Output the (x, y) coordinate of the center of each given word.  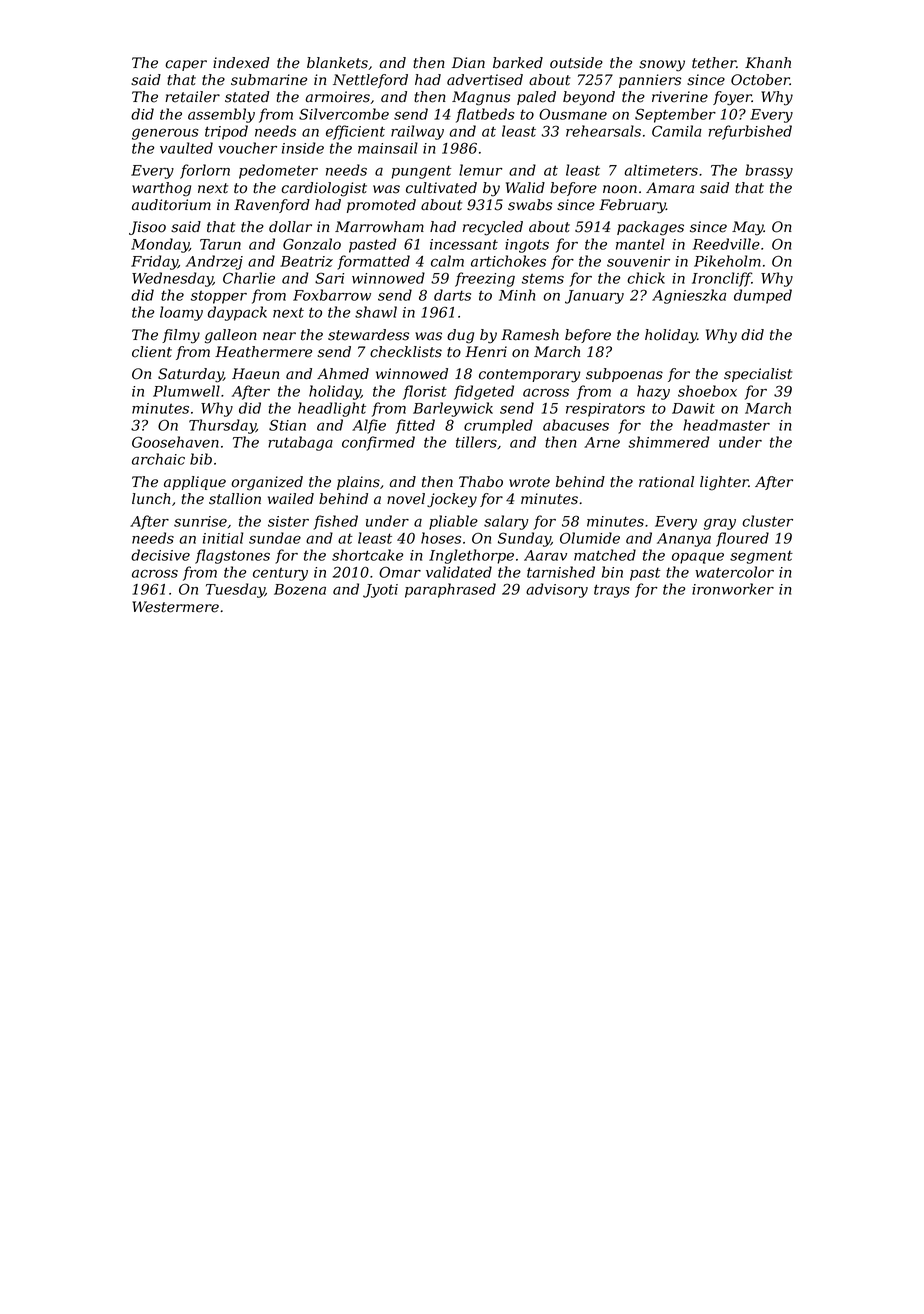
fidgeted (484, 392)
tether (714, 63)
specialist (758, 375)
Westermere (175, 607)
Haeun (255, 374)
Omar (400, 572)
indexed (241, 63)
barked (518, 63)
